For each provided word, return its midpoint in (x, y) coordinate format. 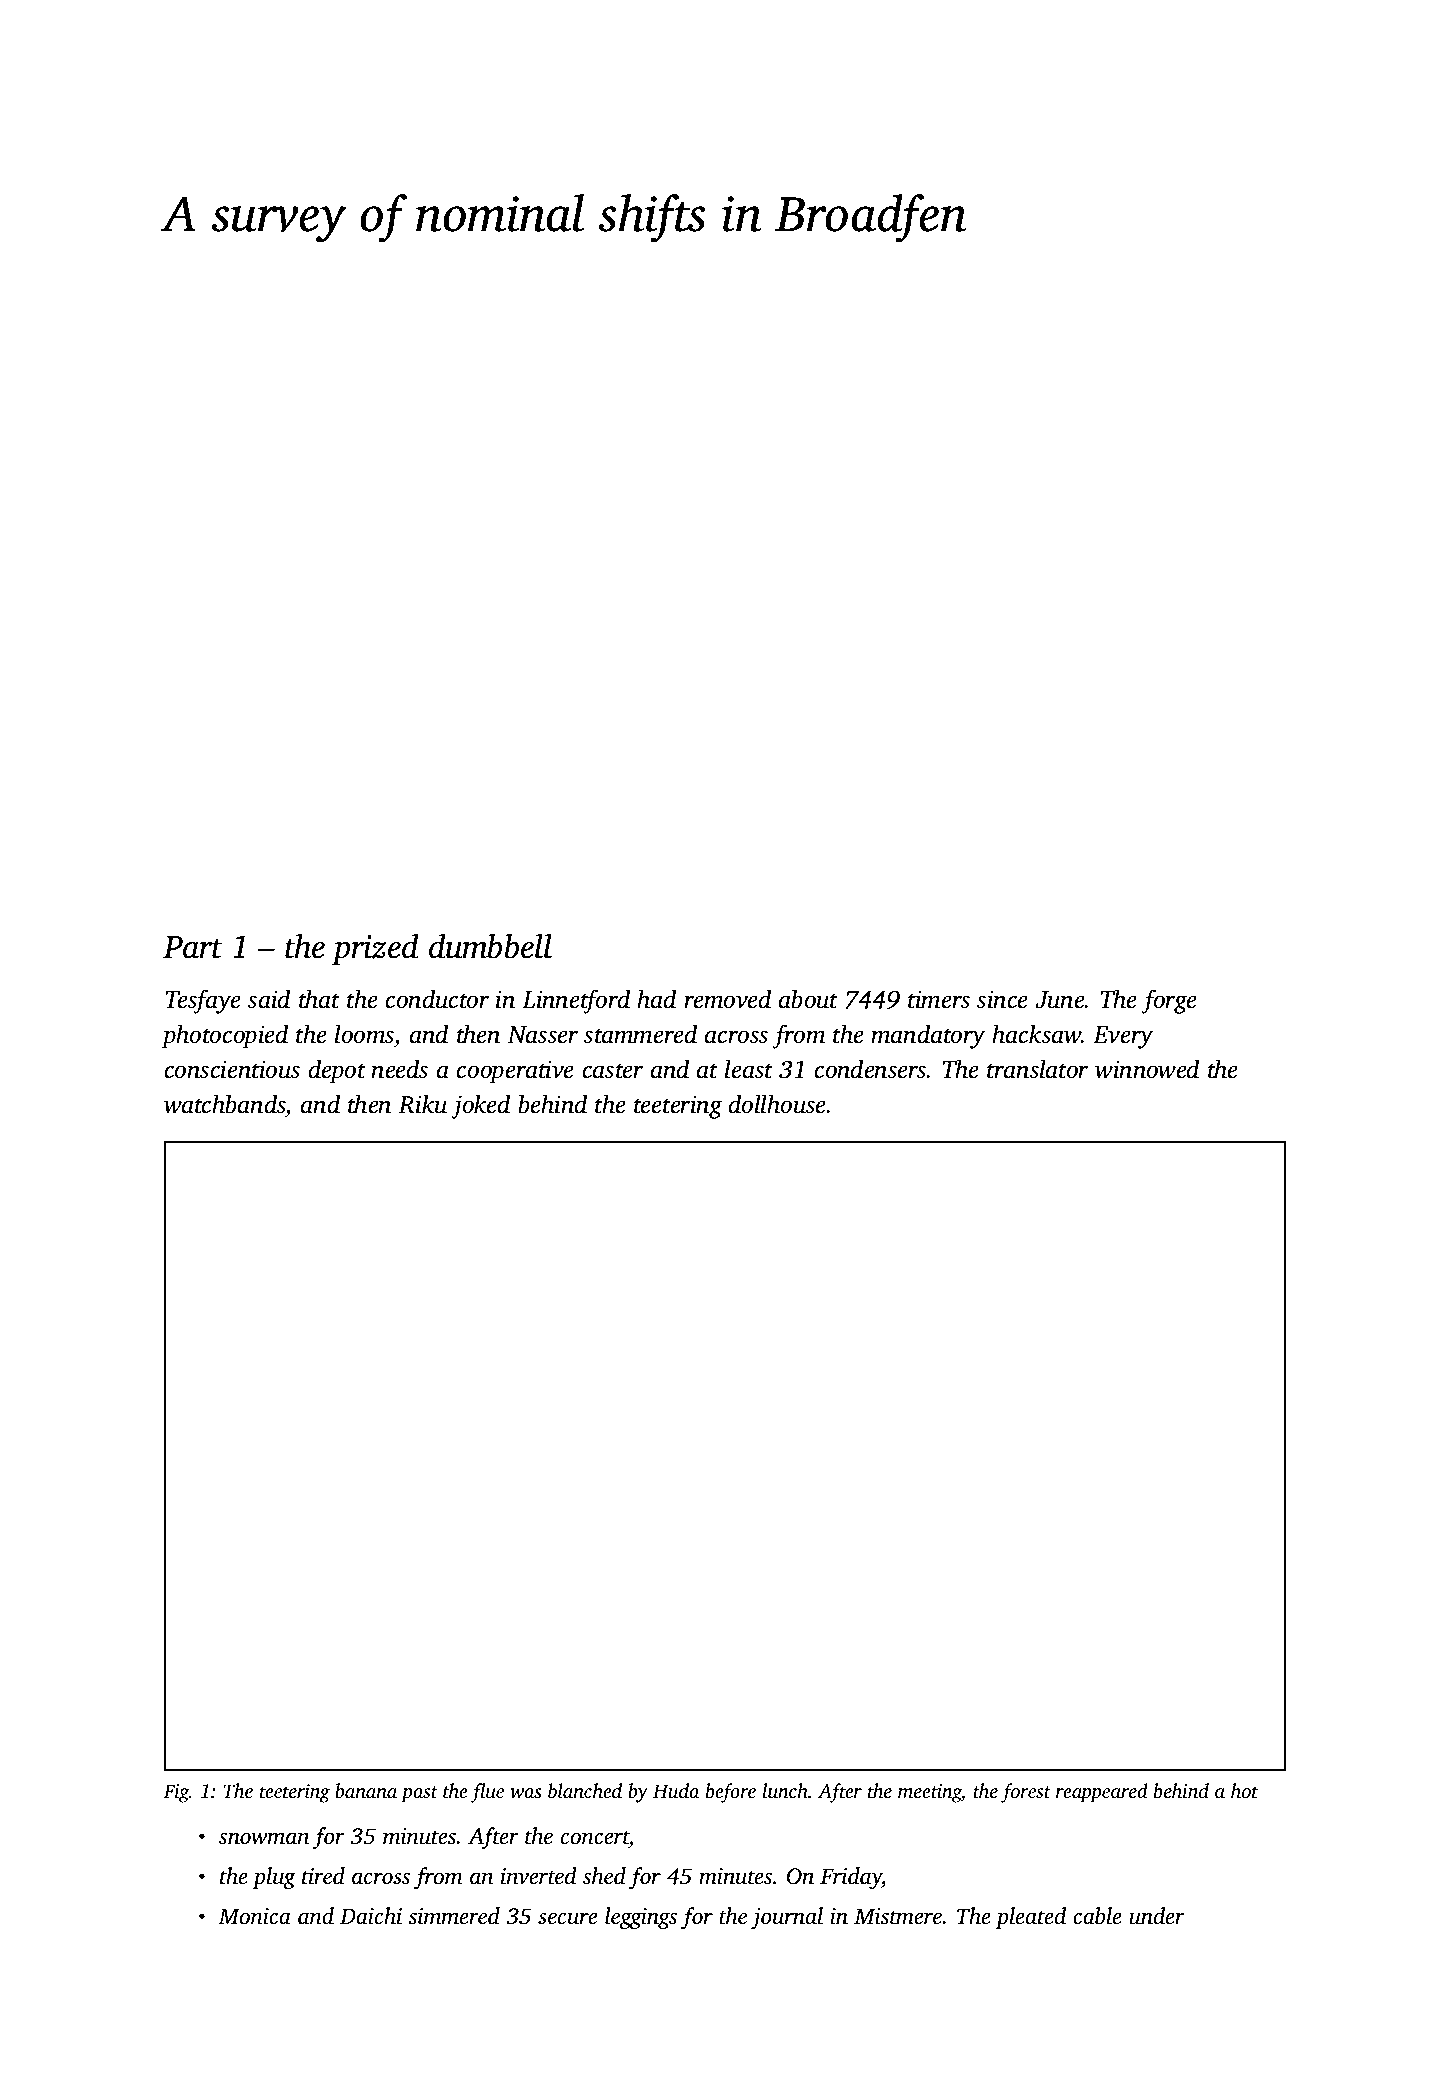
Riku (422, 1104)
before (731, 1793)
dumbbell (490, 946)
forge (1169, 1001)
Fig (176, 1793)
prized (375, 949)
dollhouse (777, 1104)
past (419, 1794)
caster (613, 1071)
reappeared (1102, 1793)
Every (1123, 1037)
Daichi (371, 1916)
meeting (929, 1793)
